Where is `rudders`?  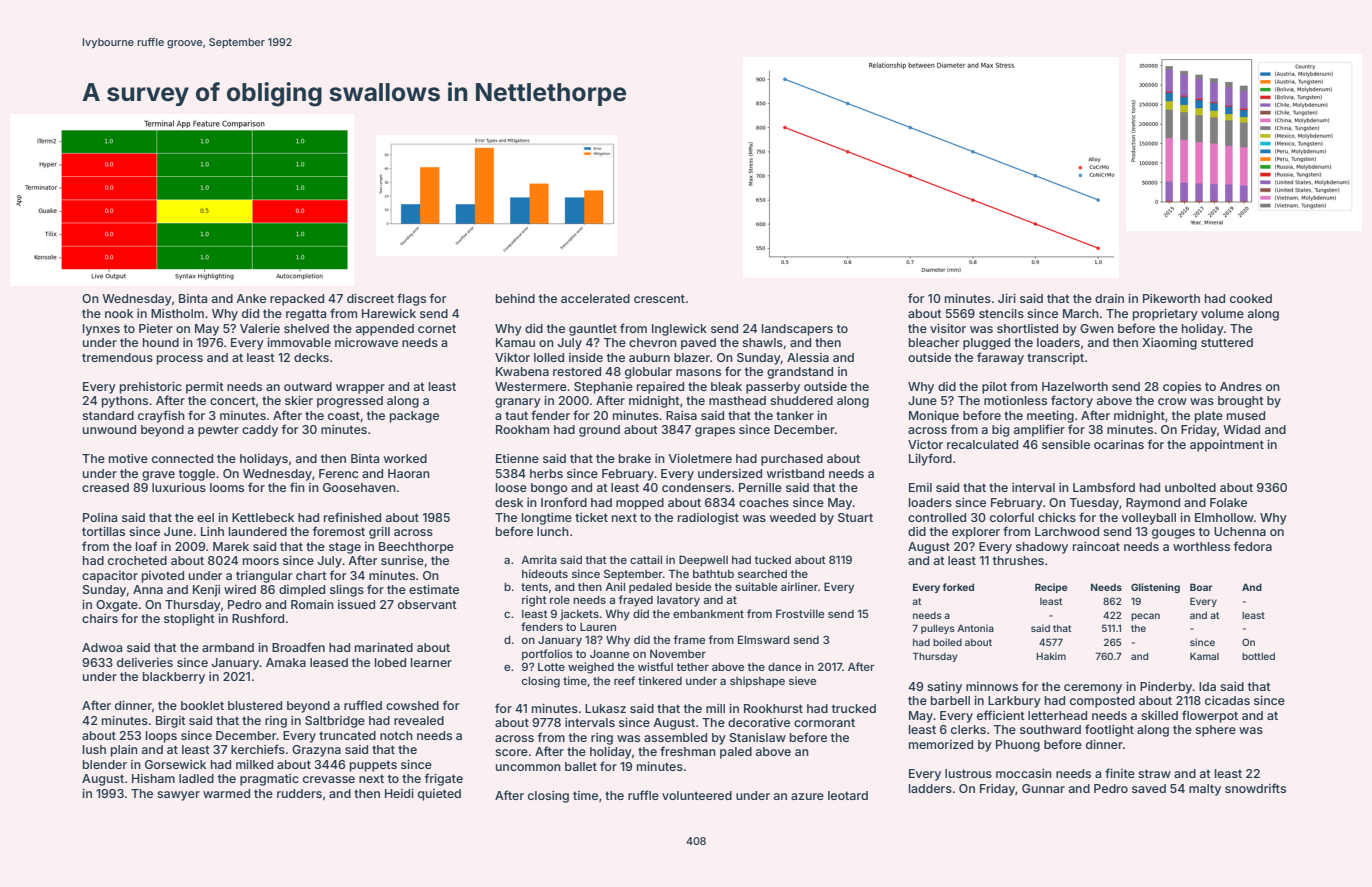 rudders is located at coordinates (299, 793).
